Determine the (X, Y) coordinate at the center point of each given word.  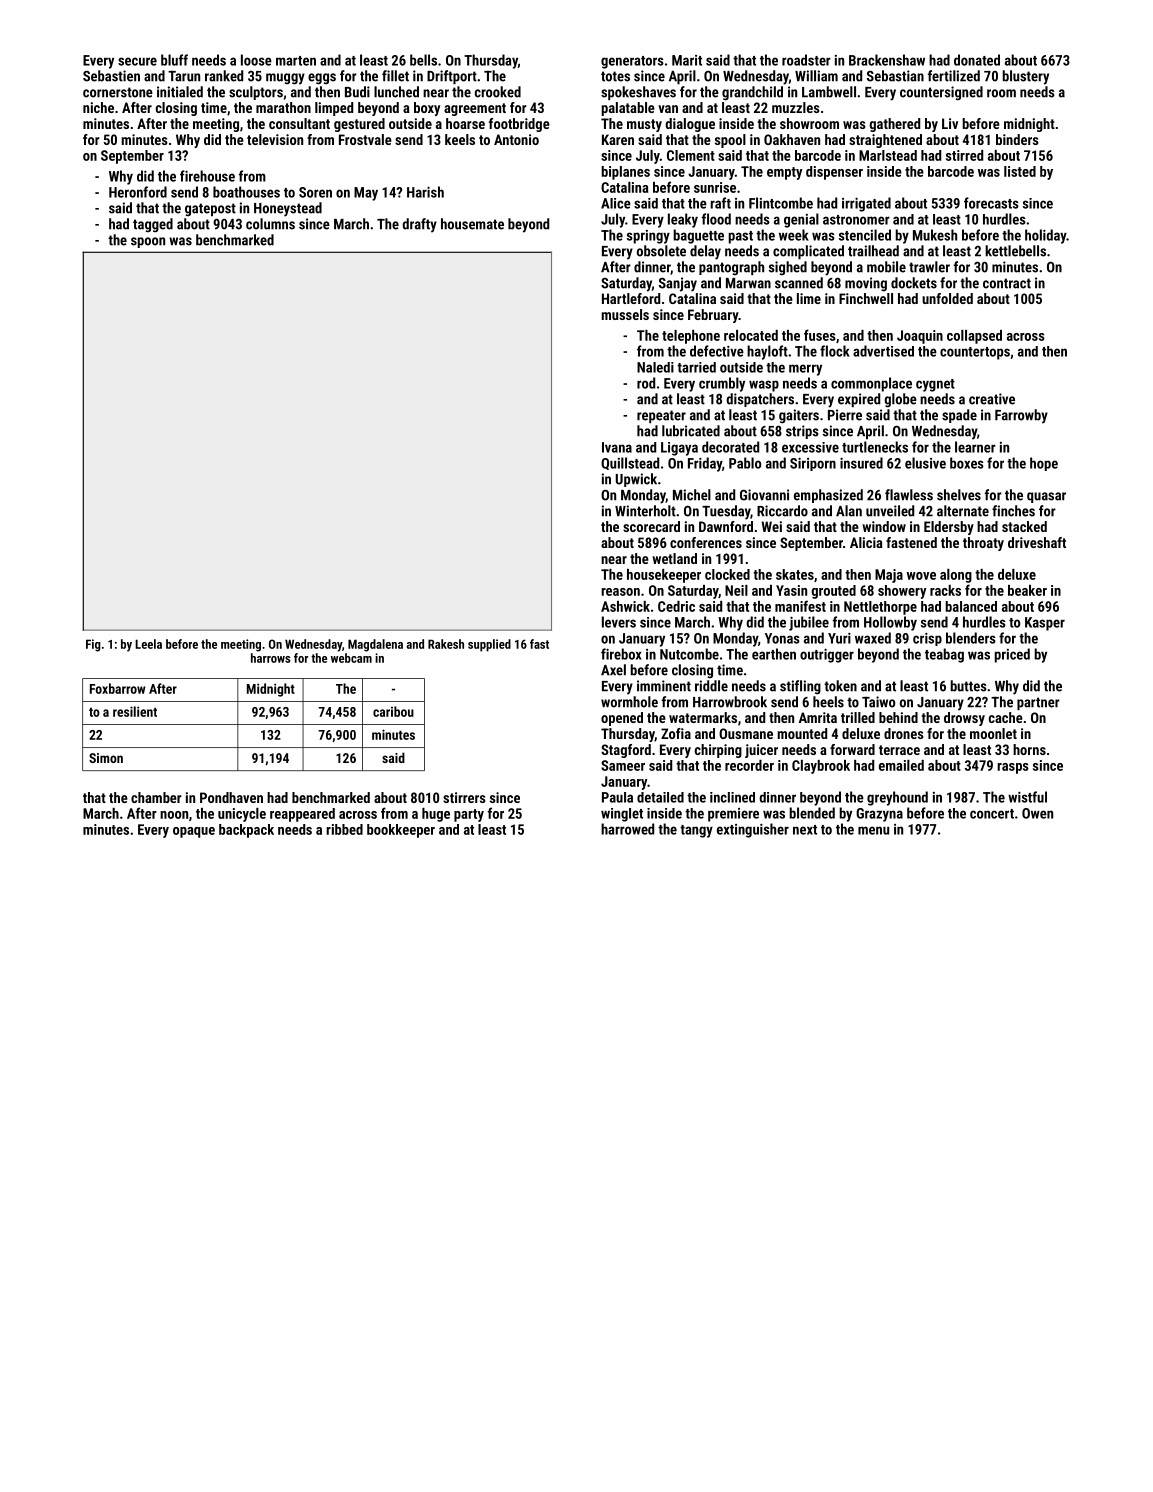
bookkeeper (401, 831)
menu (873, 830)
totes (615, 76)
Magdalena (375, 645)
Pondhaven (231, 797)
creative (992, 399)
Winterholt (645, 511)
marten (296, 61)
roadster (806, 60)
